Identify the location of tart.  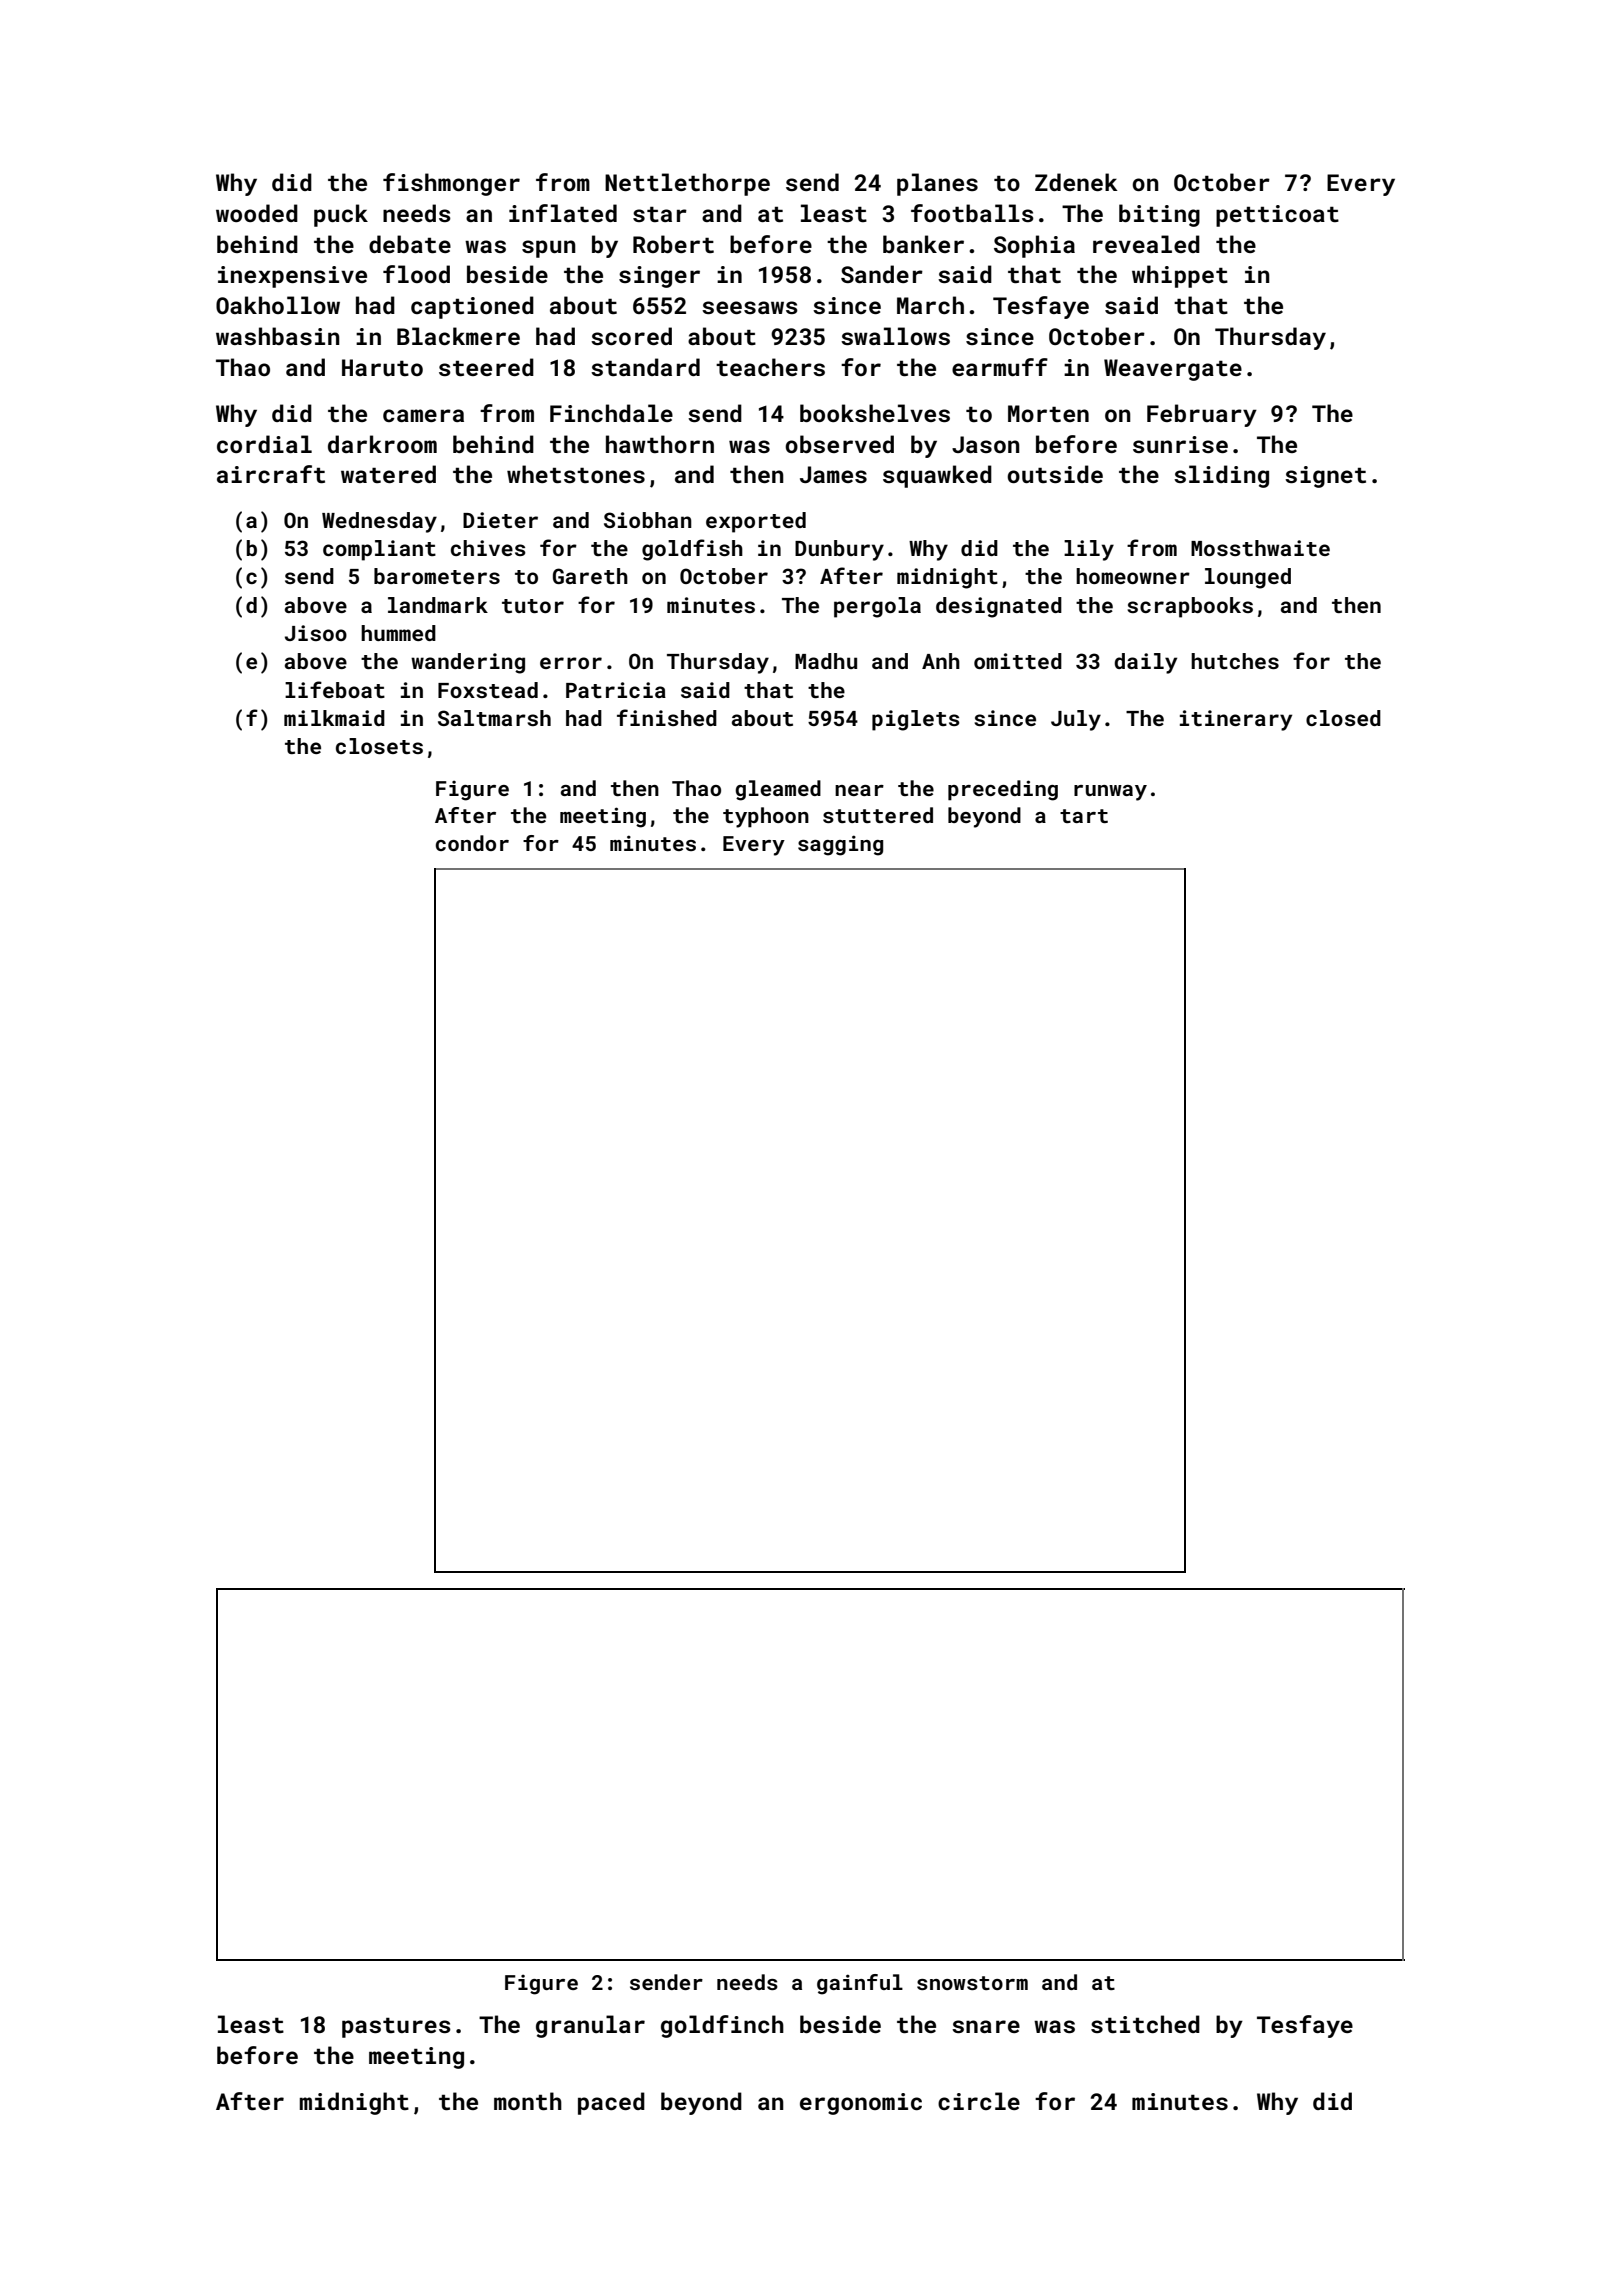
(1084, 816).
